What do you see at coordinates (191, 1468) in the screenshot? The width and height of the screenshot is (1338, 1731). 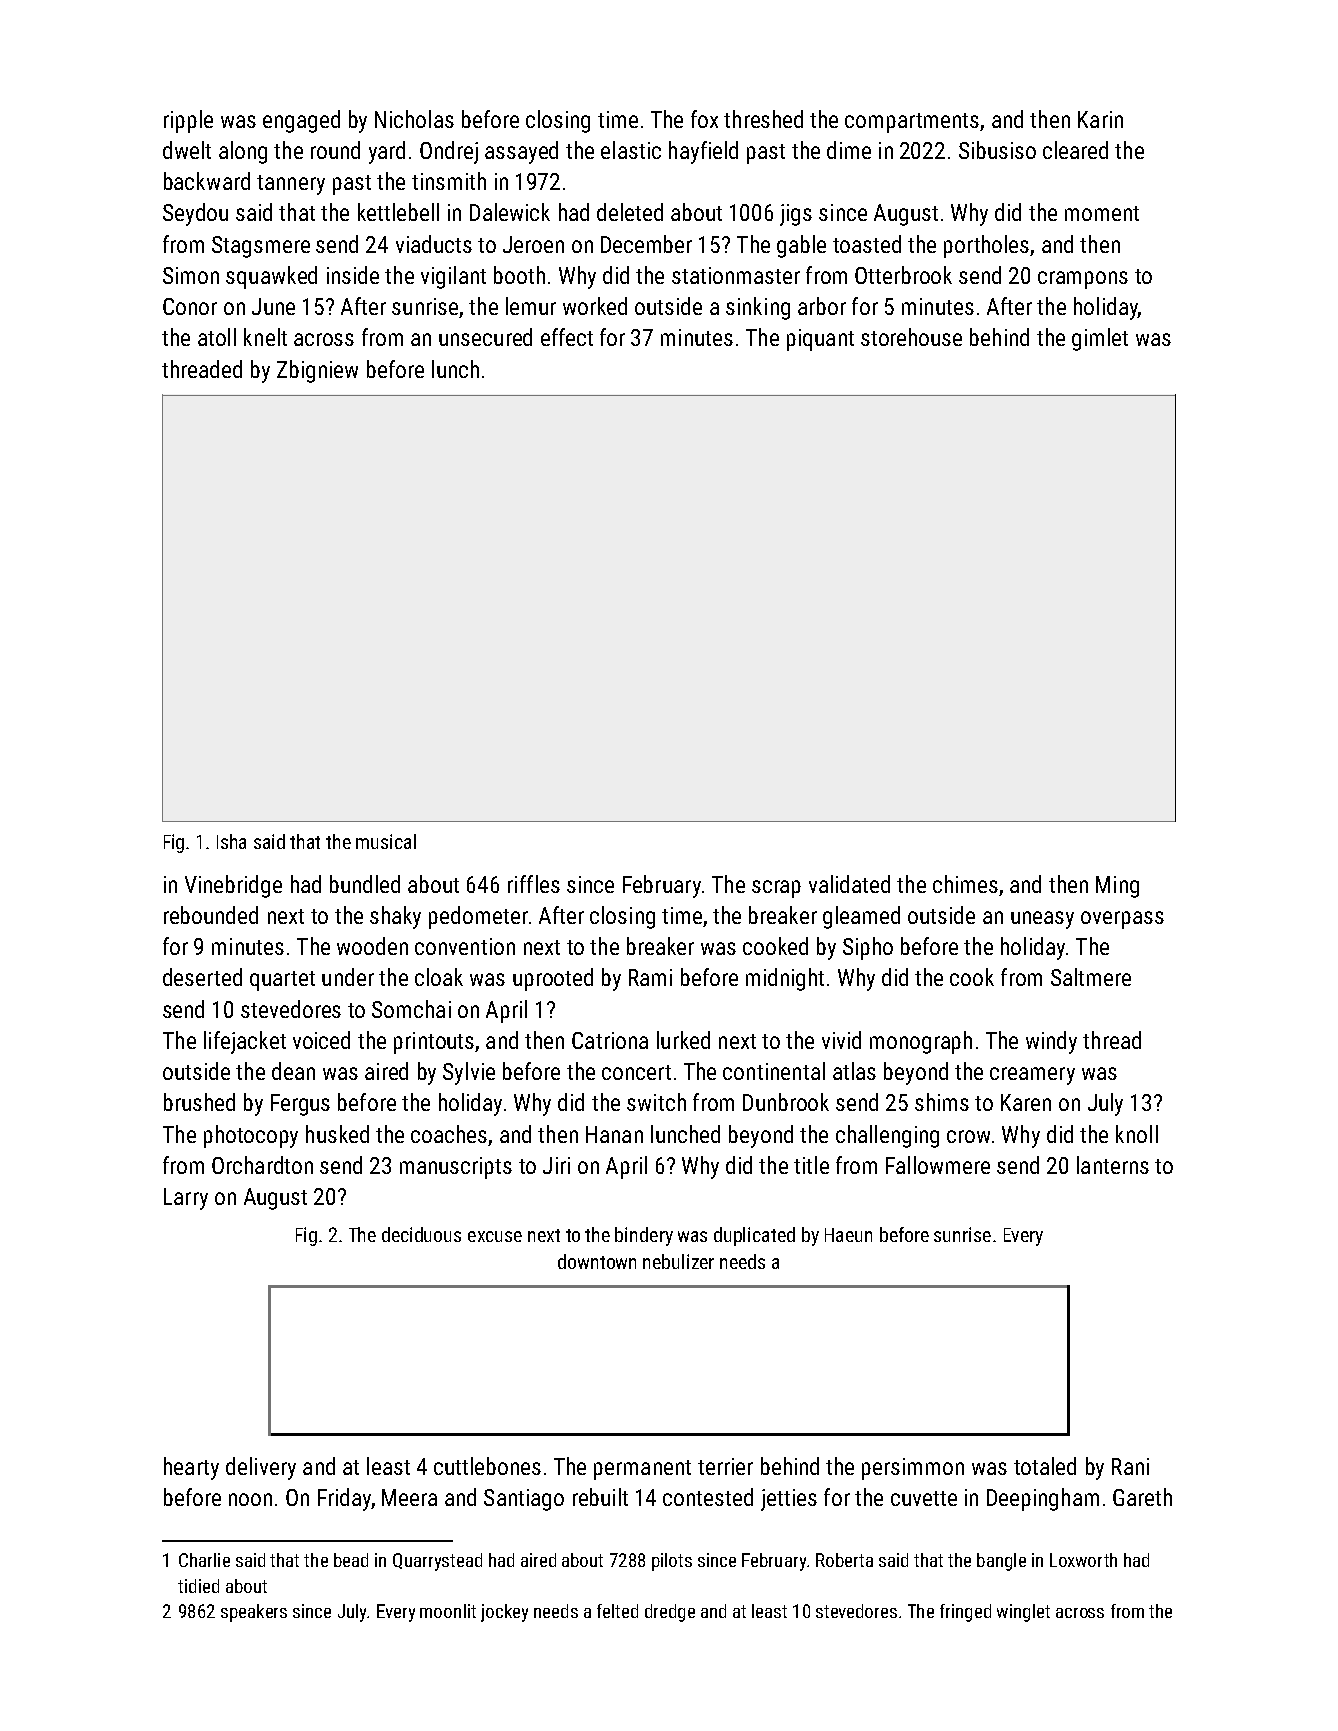 I see `hearty` at bounding box center [191, 1468].
